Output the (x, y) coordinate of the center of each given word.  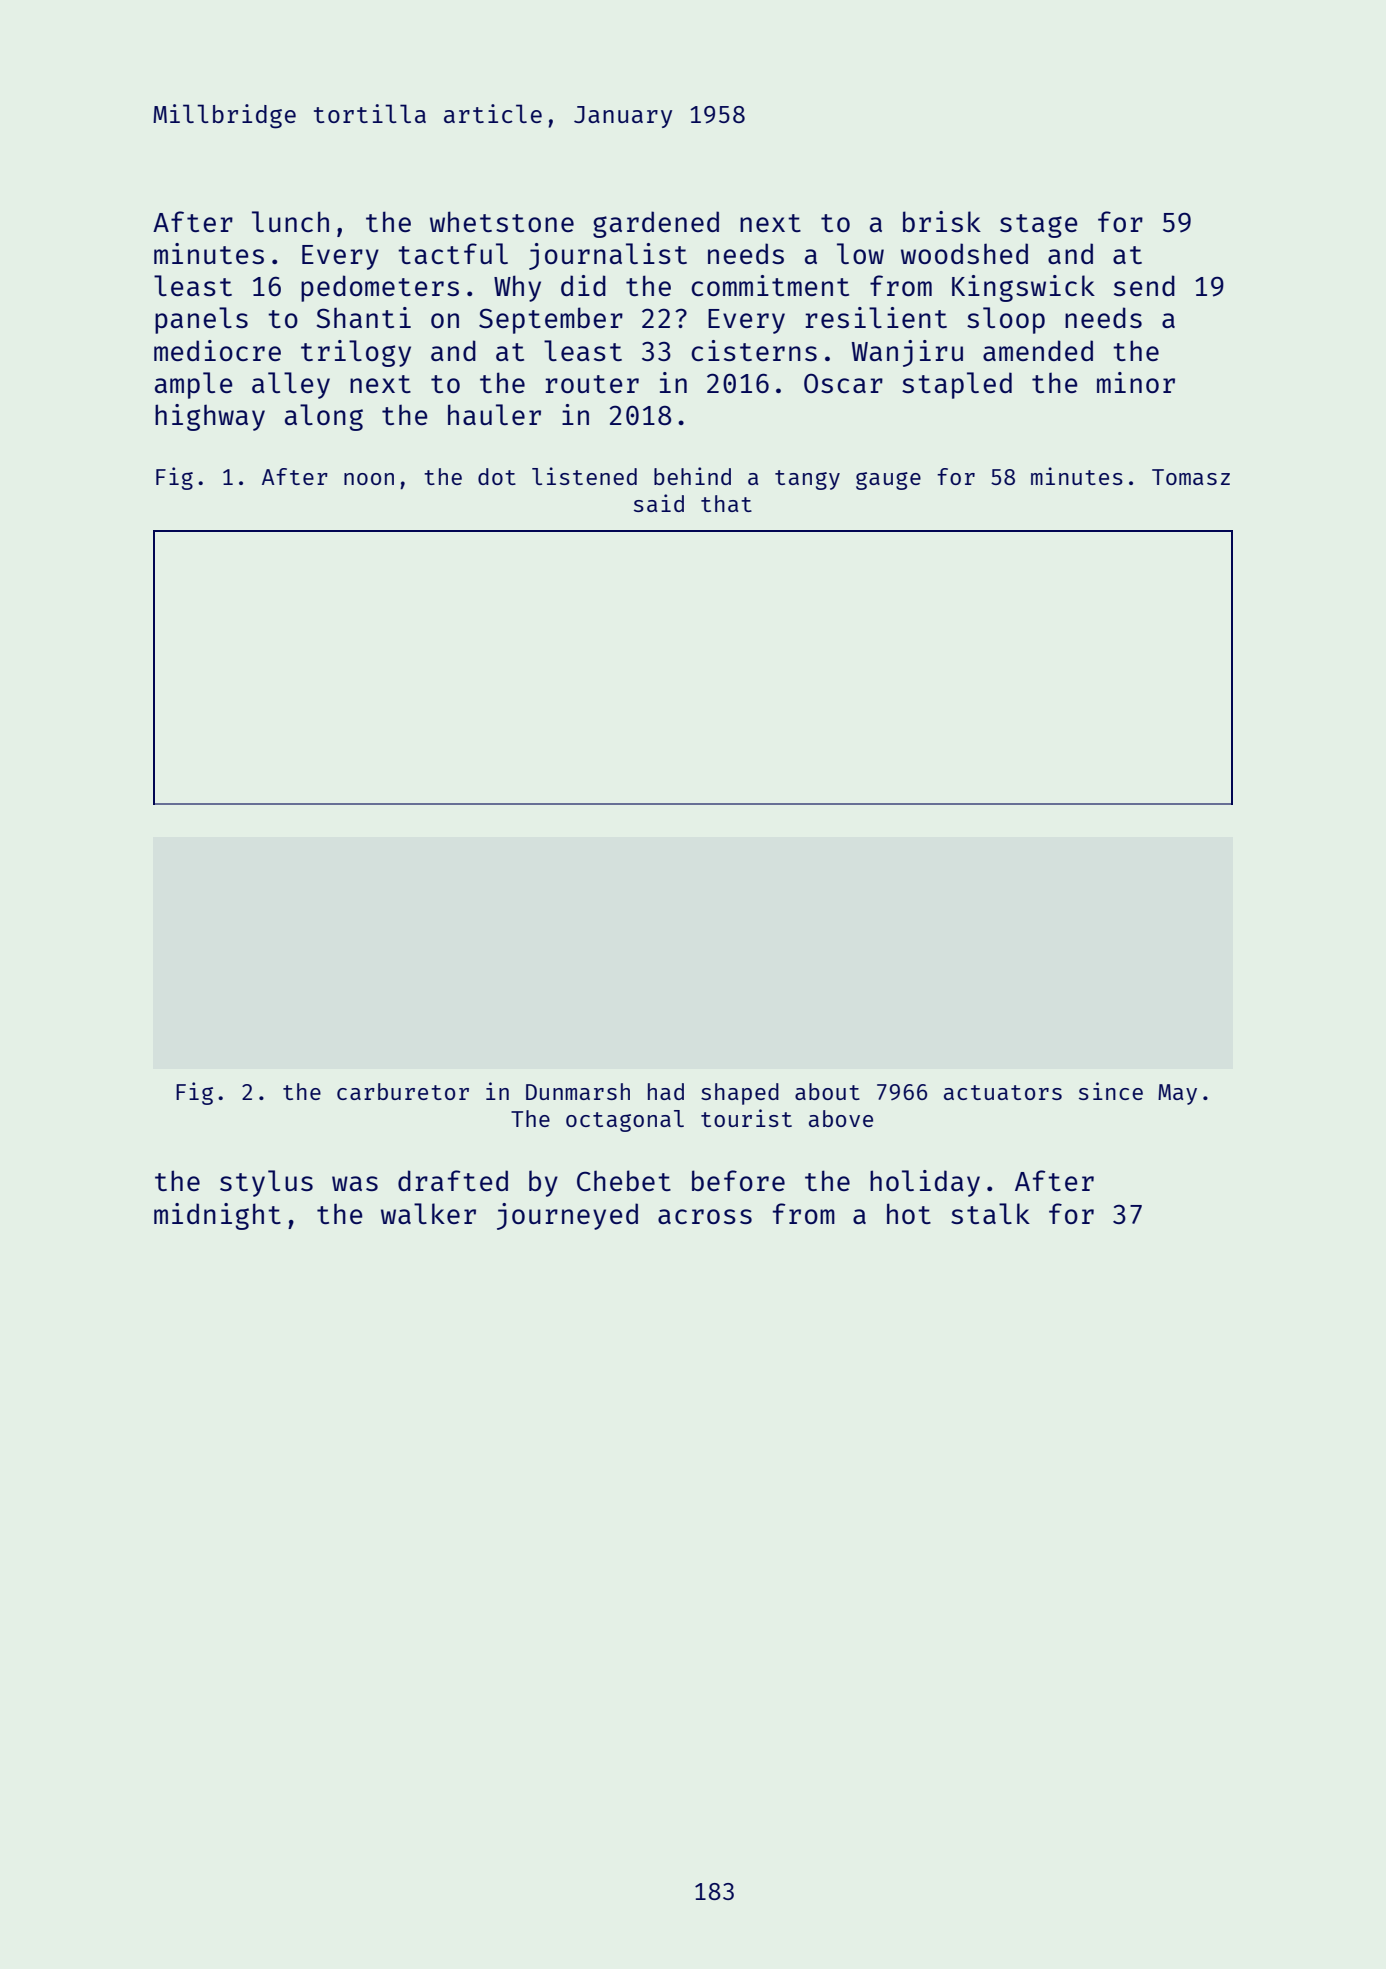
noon (369, 479)
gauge (888, 481)
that (726, 503)
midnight (217, 1216)
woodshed (964, 253)
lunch (290, 221)
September (551, 320)
